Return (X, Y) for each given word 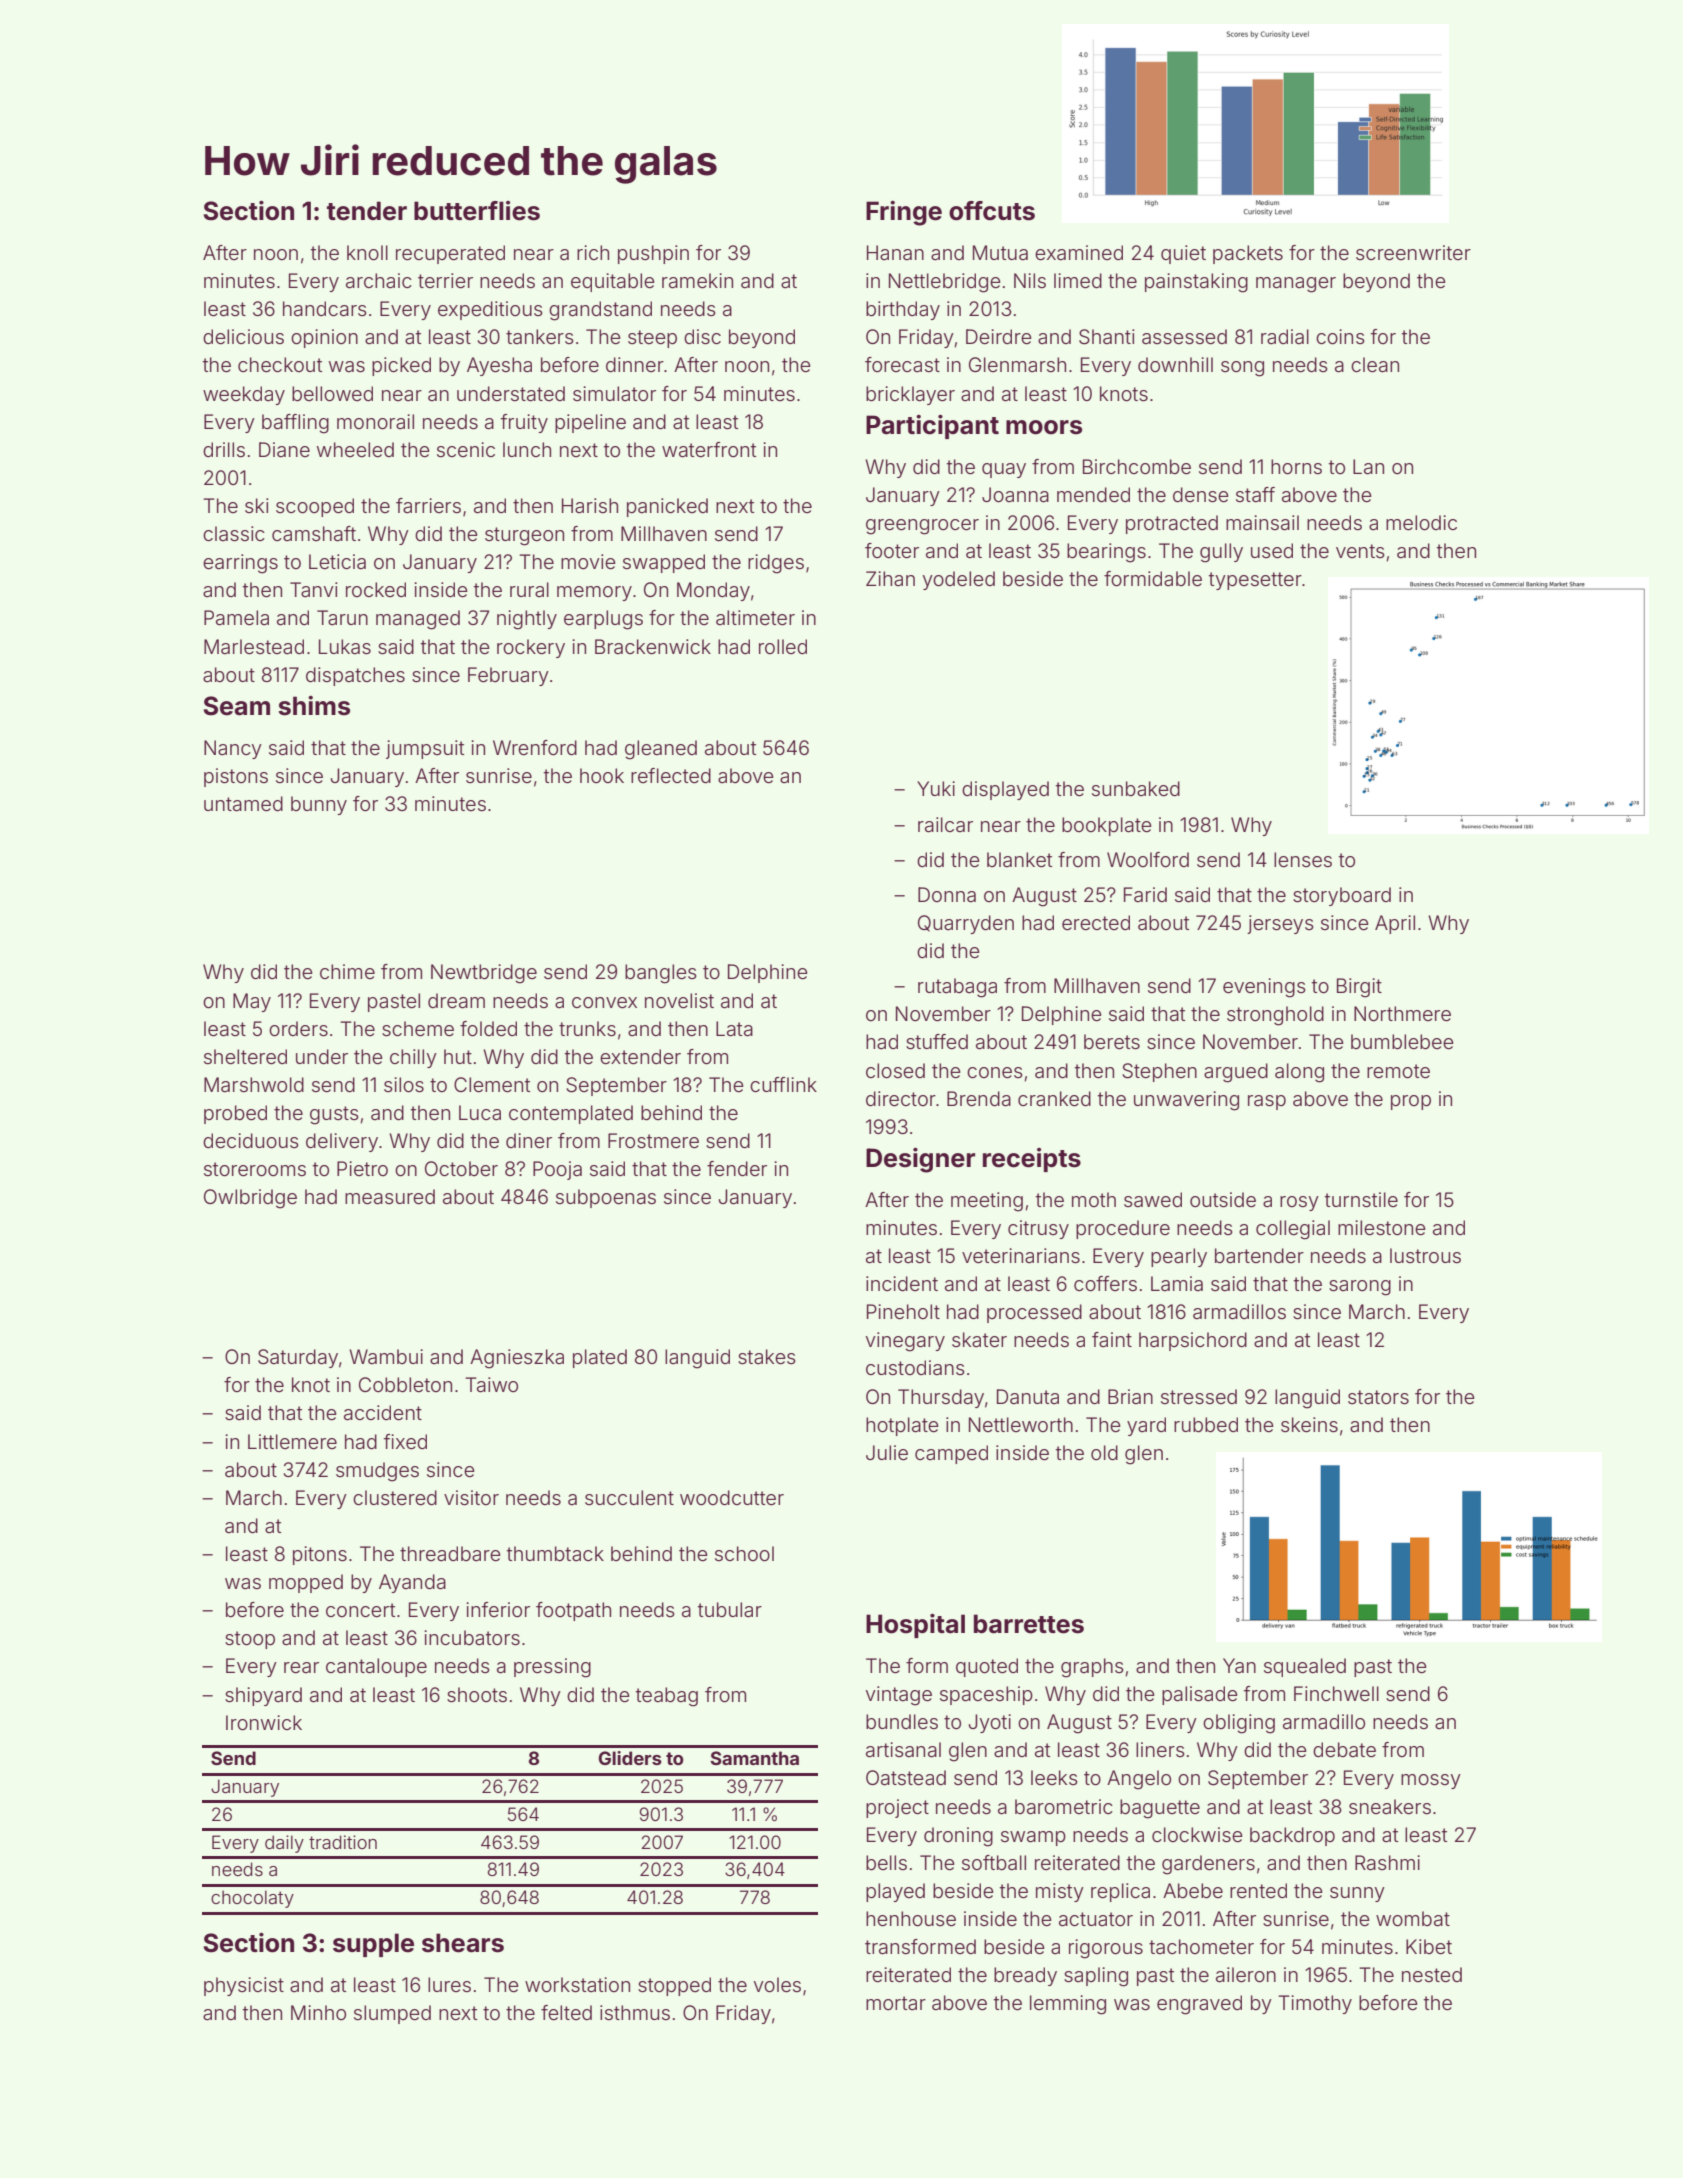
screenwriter (1413, 252)
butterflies (477, 211)
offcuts (992, 211)
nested (1432, 1974)
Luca (480, 1112)
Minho (318, 2012)
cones (995, 1072)
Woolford (1148, 859)
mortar (896, 2003)
